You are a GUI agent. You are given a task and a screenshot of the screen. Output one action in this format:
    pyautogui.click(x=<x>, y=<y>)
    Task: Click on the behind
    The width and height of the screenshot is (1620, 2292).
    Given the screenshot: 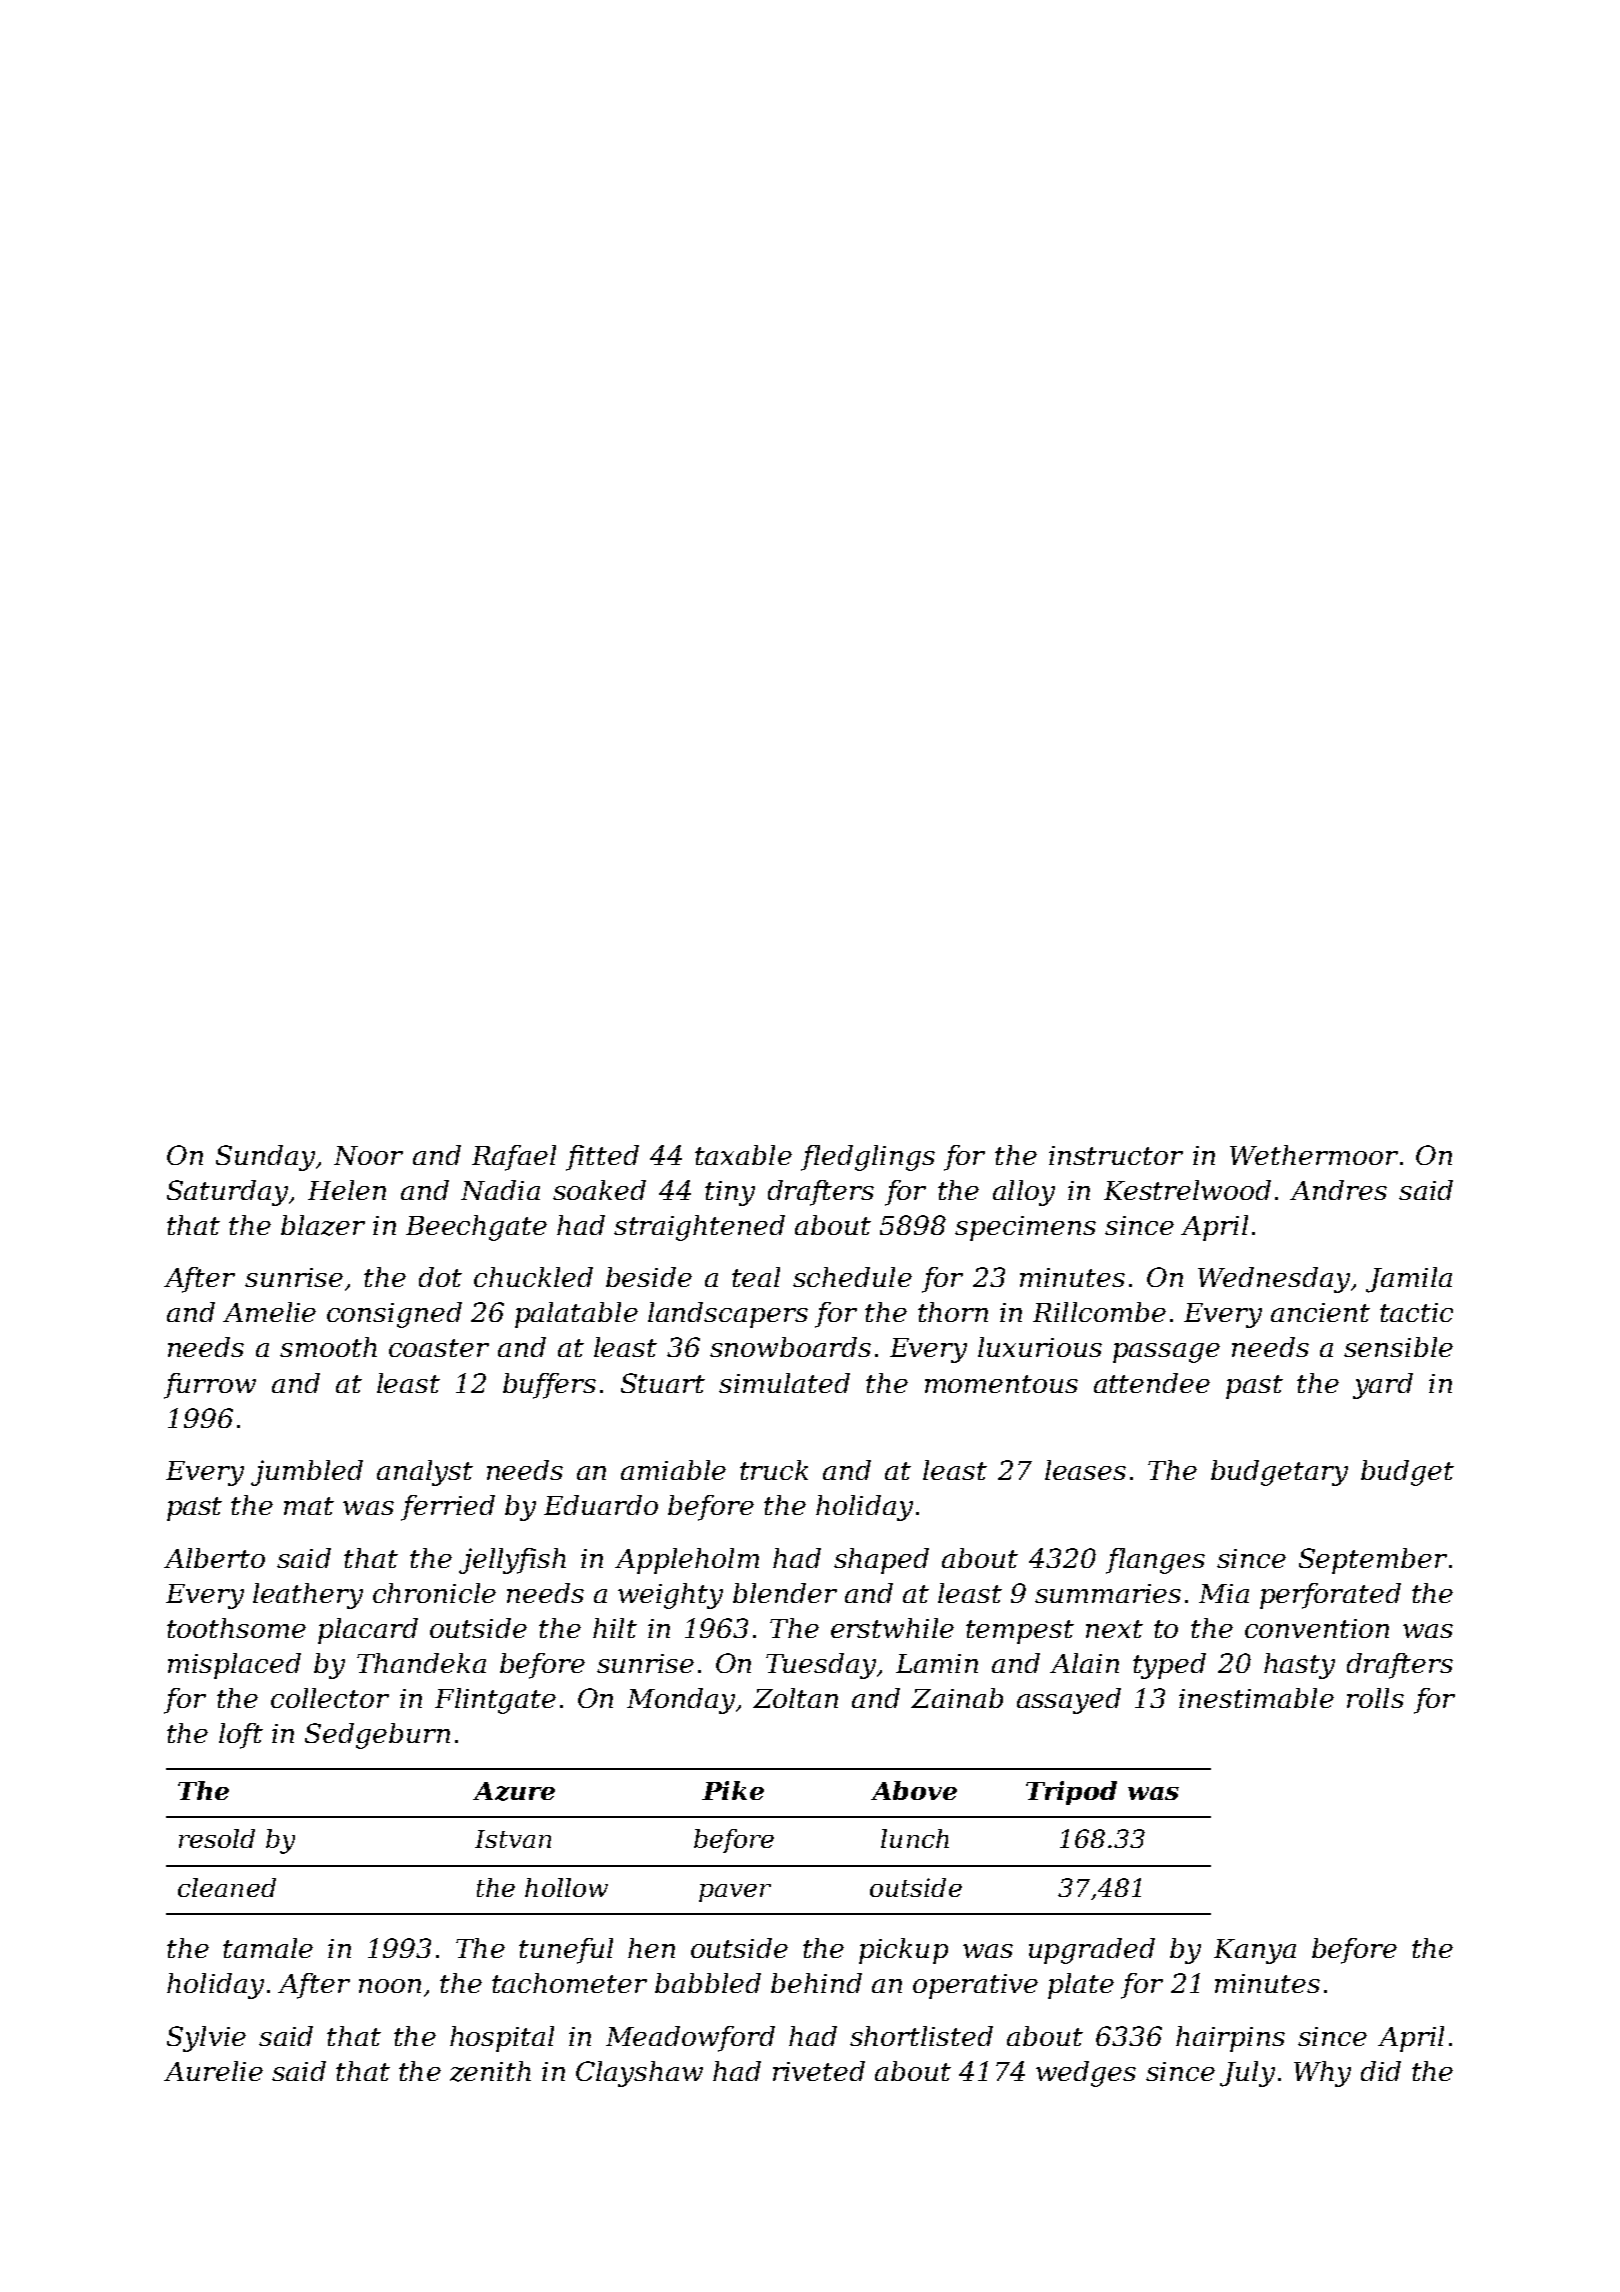 What is the action you would take?
    pyautogui.click(x=816, y=1983)
